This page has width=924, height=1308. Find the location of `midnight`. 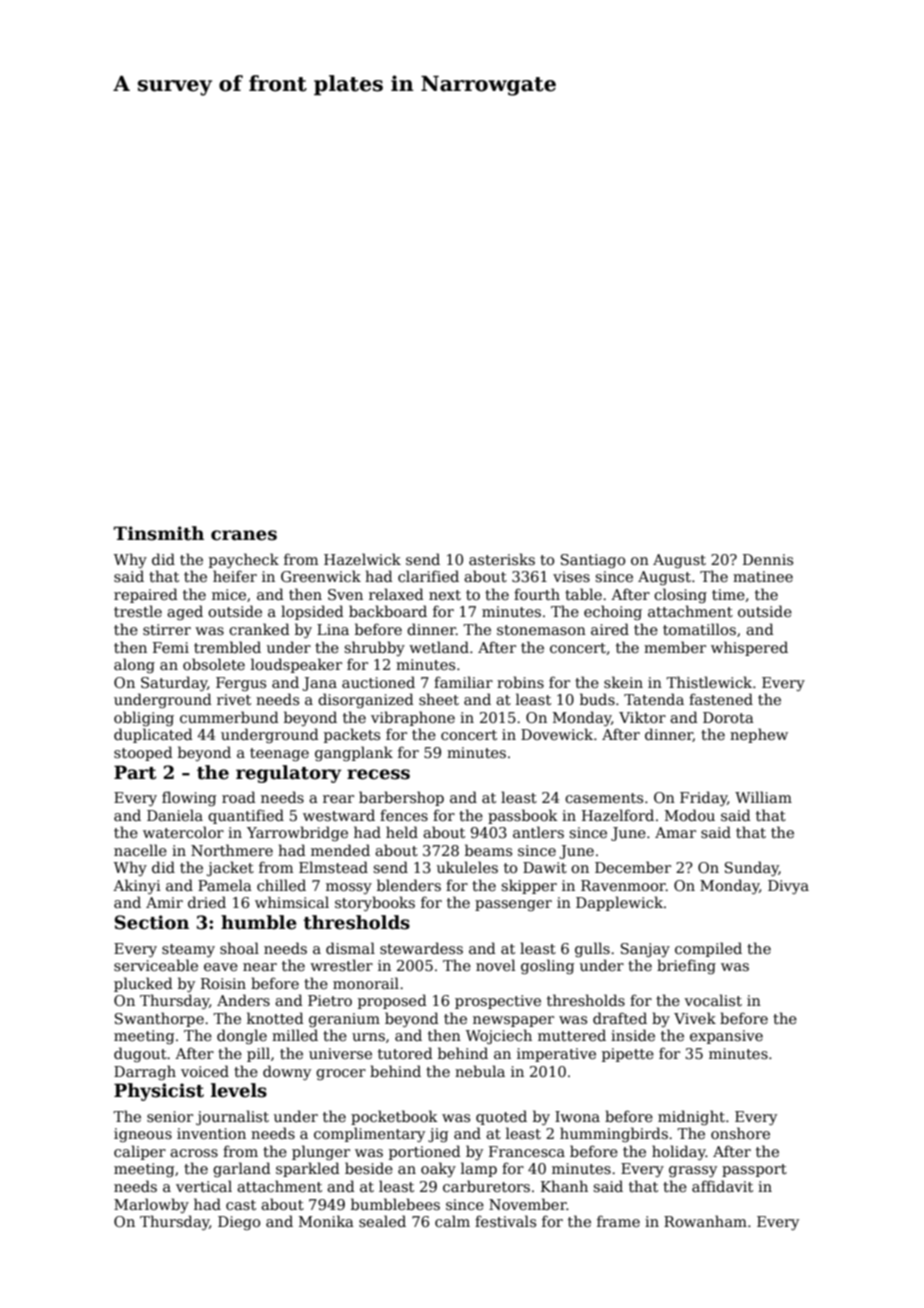

midnight is located at coordinates (691, 1117).
